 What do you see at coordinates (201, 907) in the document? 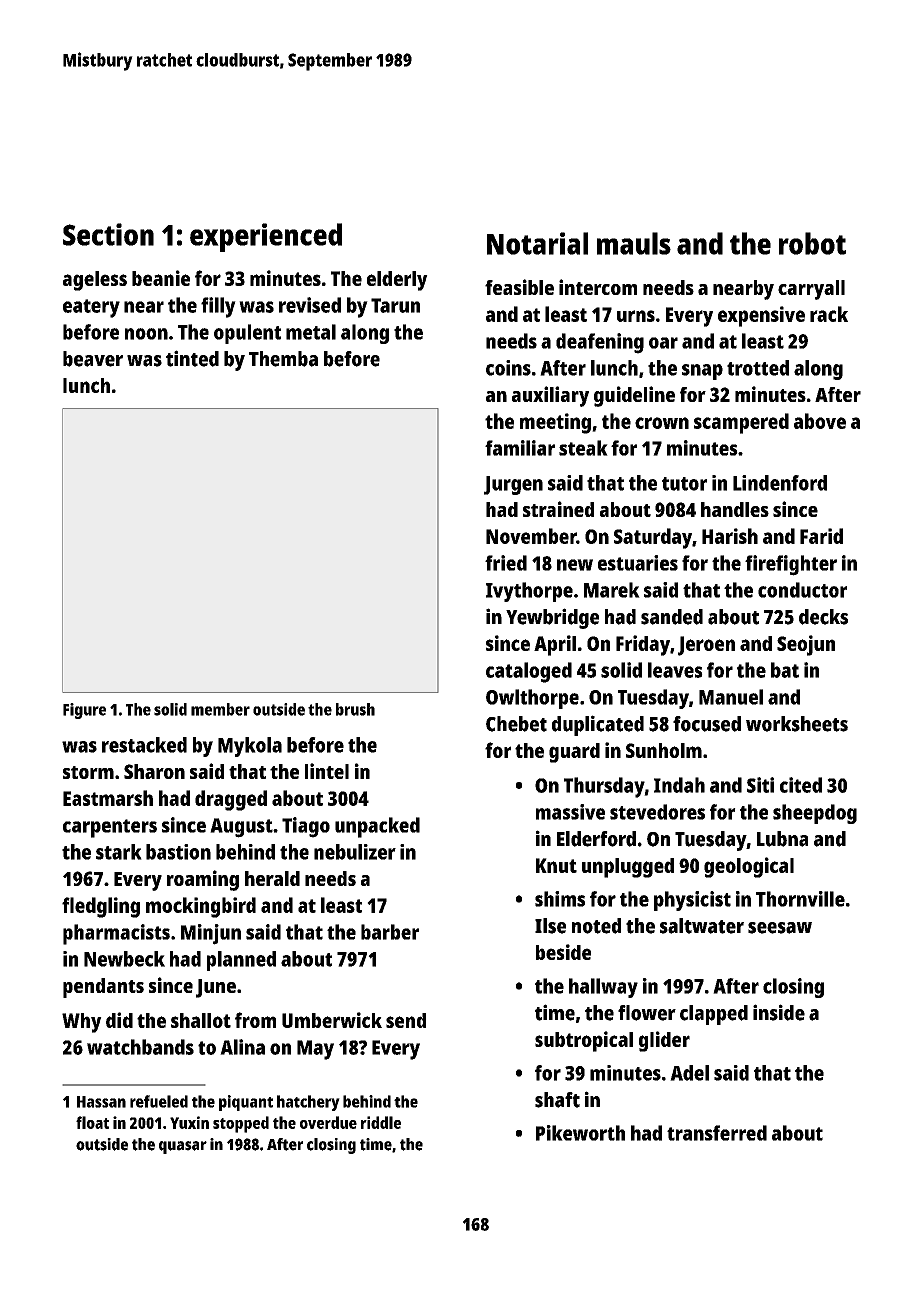
I see `mockingbird` at bounding box center [201, 907].
